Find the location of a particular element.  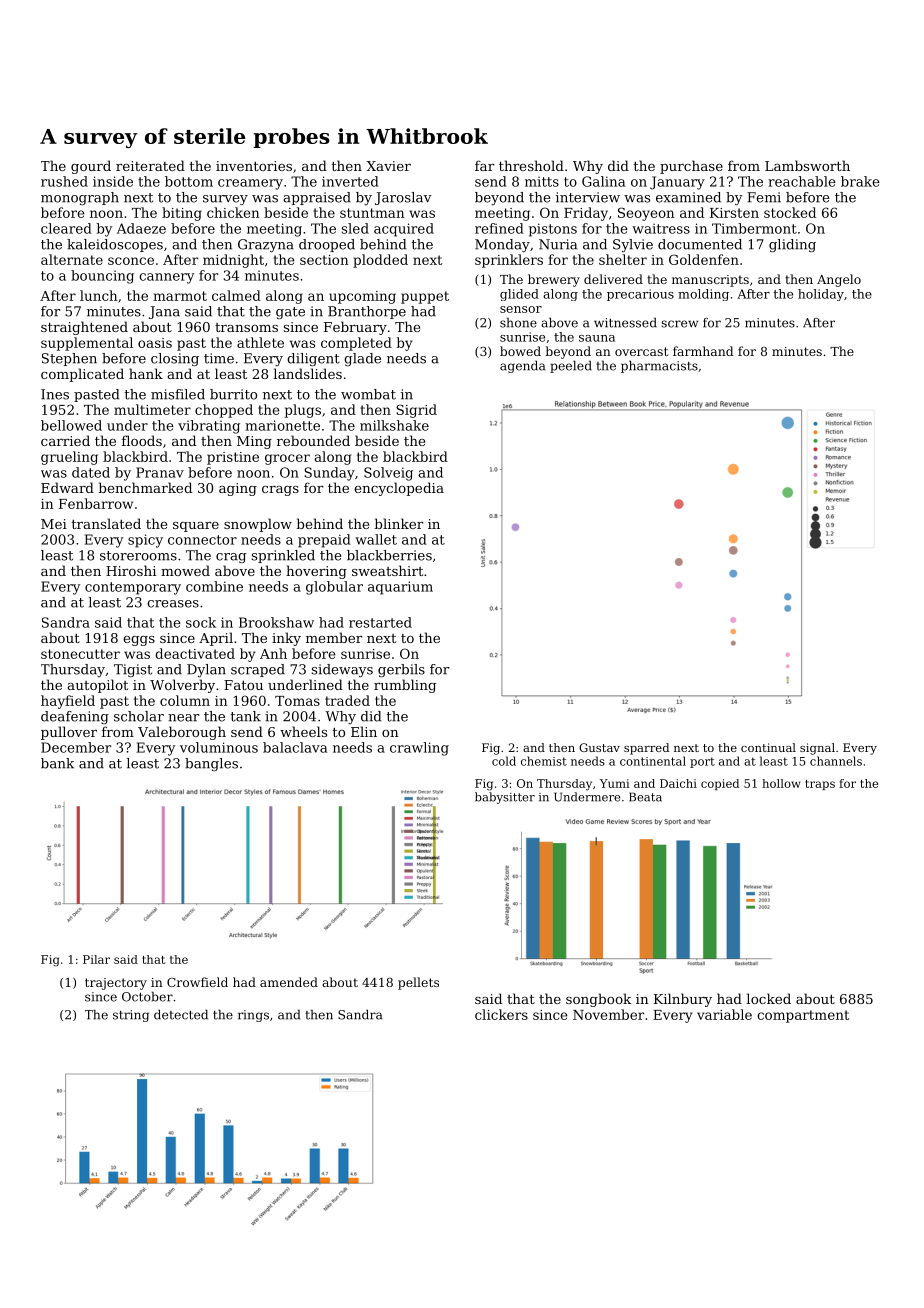

trajectory is located at coordinates (116, 984).
